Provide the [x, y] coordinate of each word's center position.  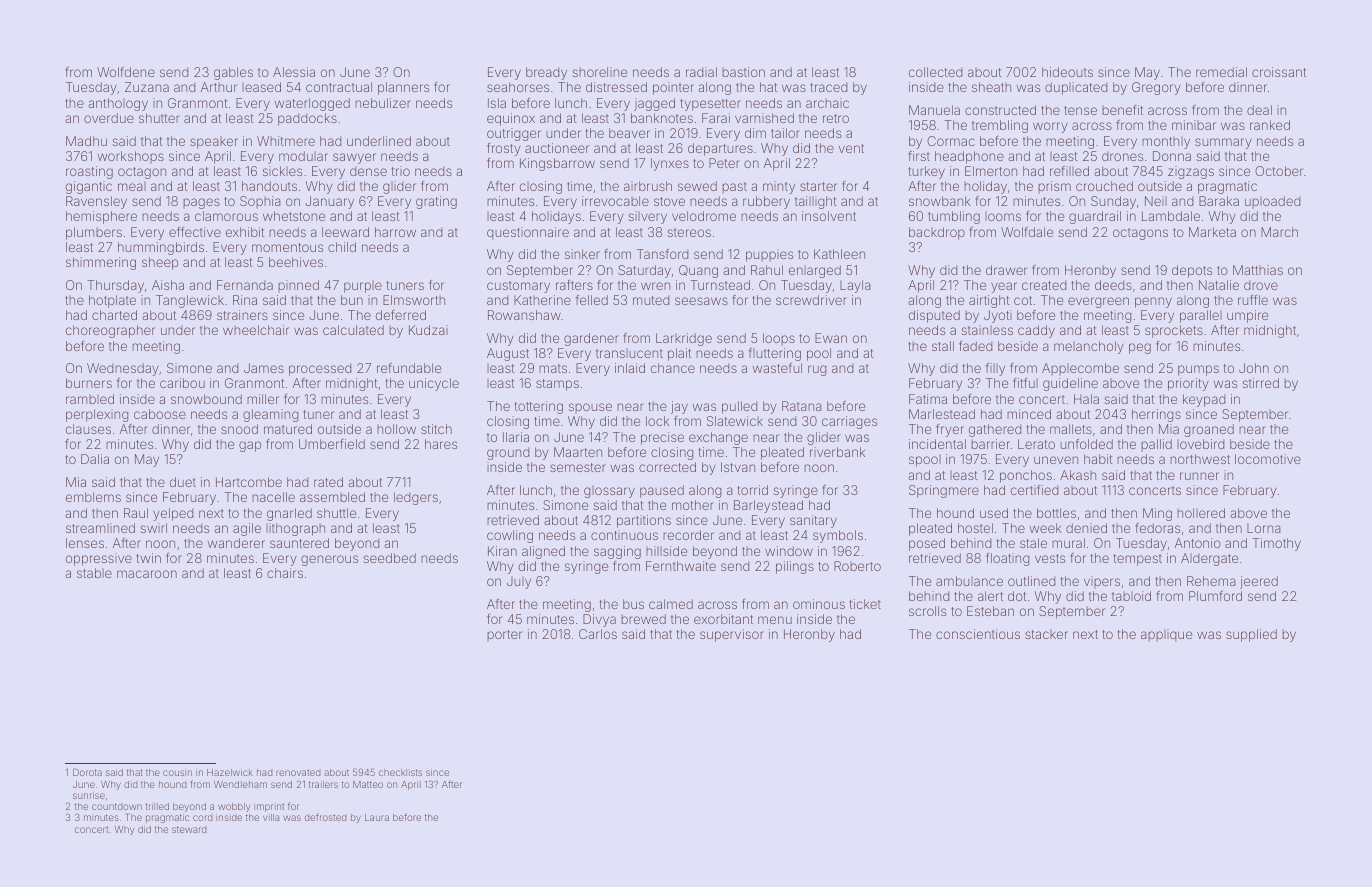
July [519, 582]
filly [995, 369]
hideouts [1067, 72]
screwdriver [811, 300]
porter [504, 635]
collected [935, 72]
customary [518, 287]
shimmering [101, 263]
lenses [85, 543]
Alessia [294, 72]
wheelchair [256, 330]
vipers [1102, 582]
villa [271, 817]
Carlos [598, 634]
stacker [1046, 634]
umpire [1247, 316]
